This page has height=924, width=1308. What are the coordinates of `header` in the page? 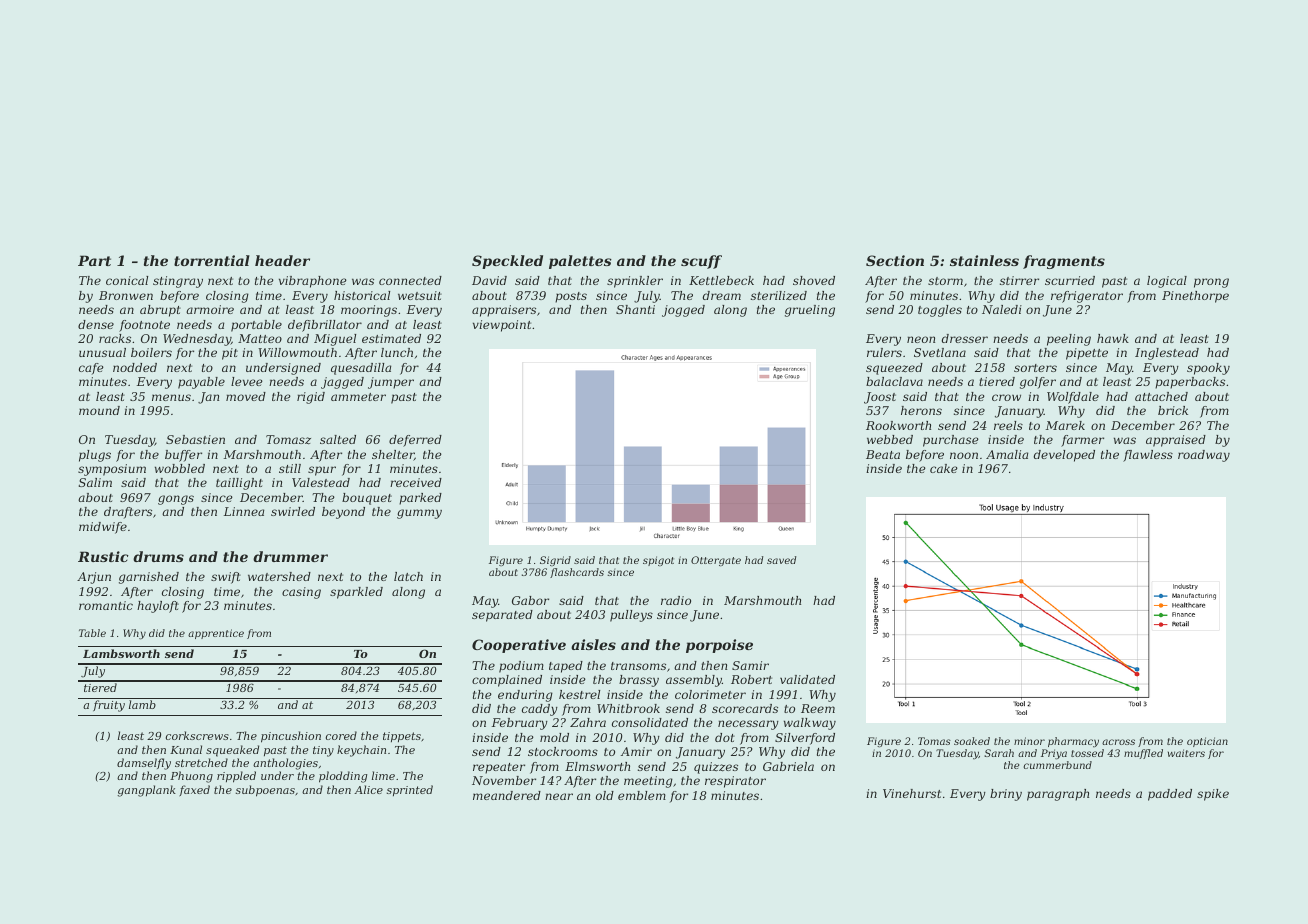 It's located at (282, 260).
